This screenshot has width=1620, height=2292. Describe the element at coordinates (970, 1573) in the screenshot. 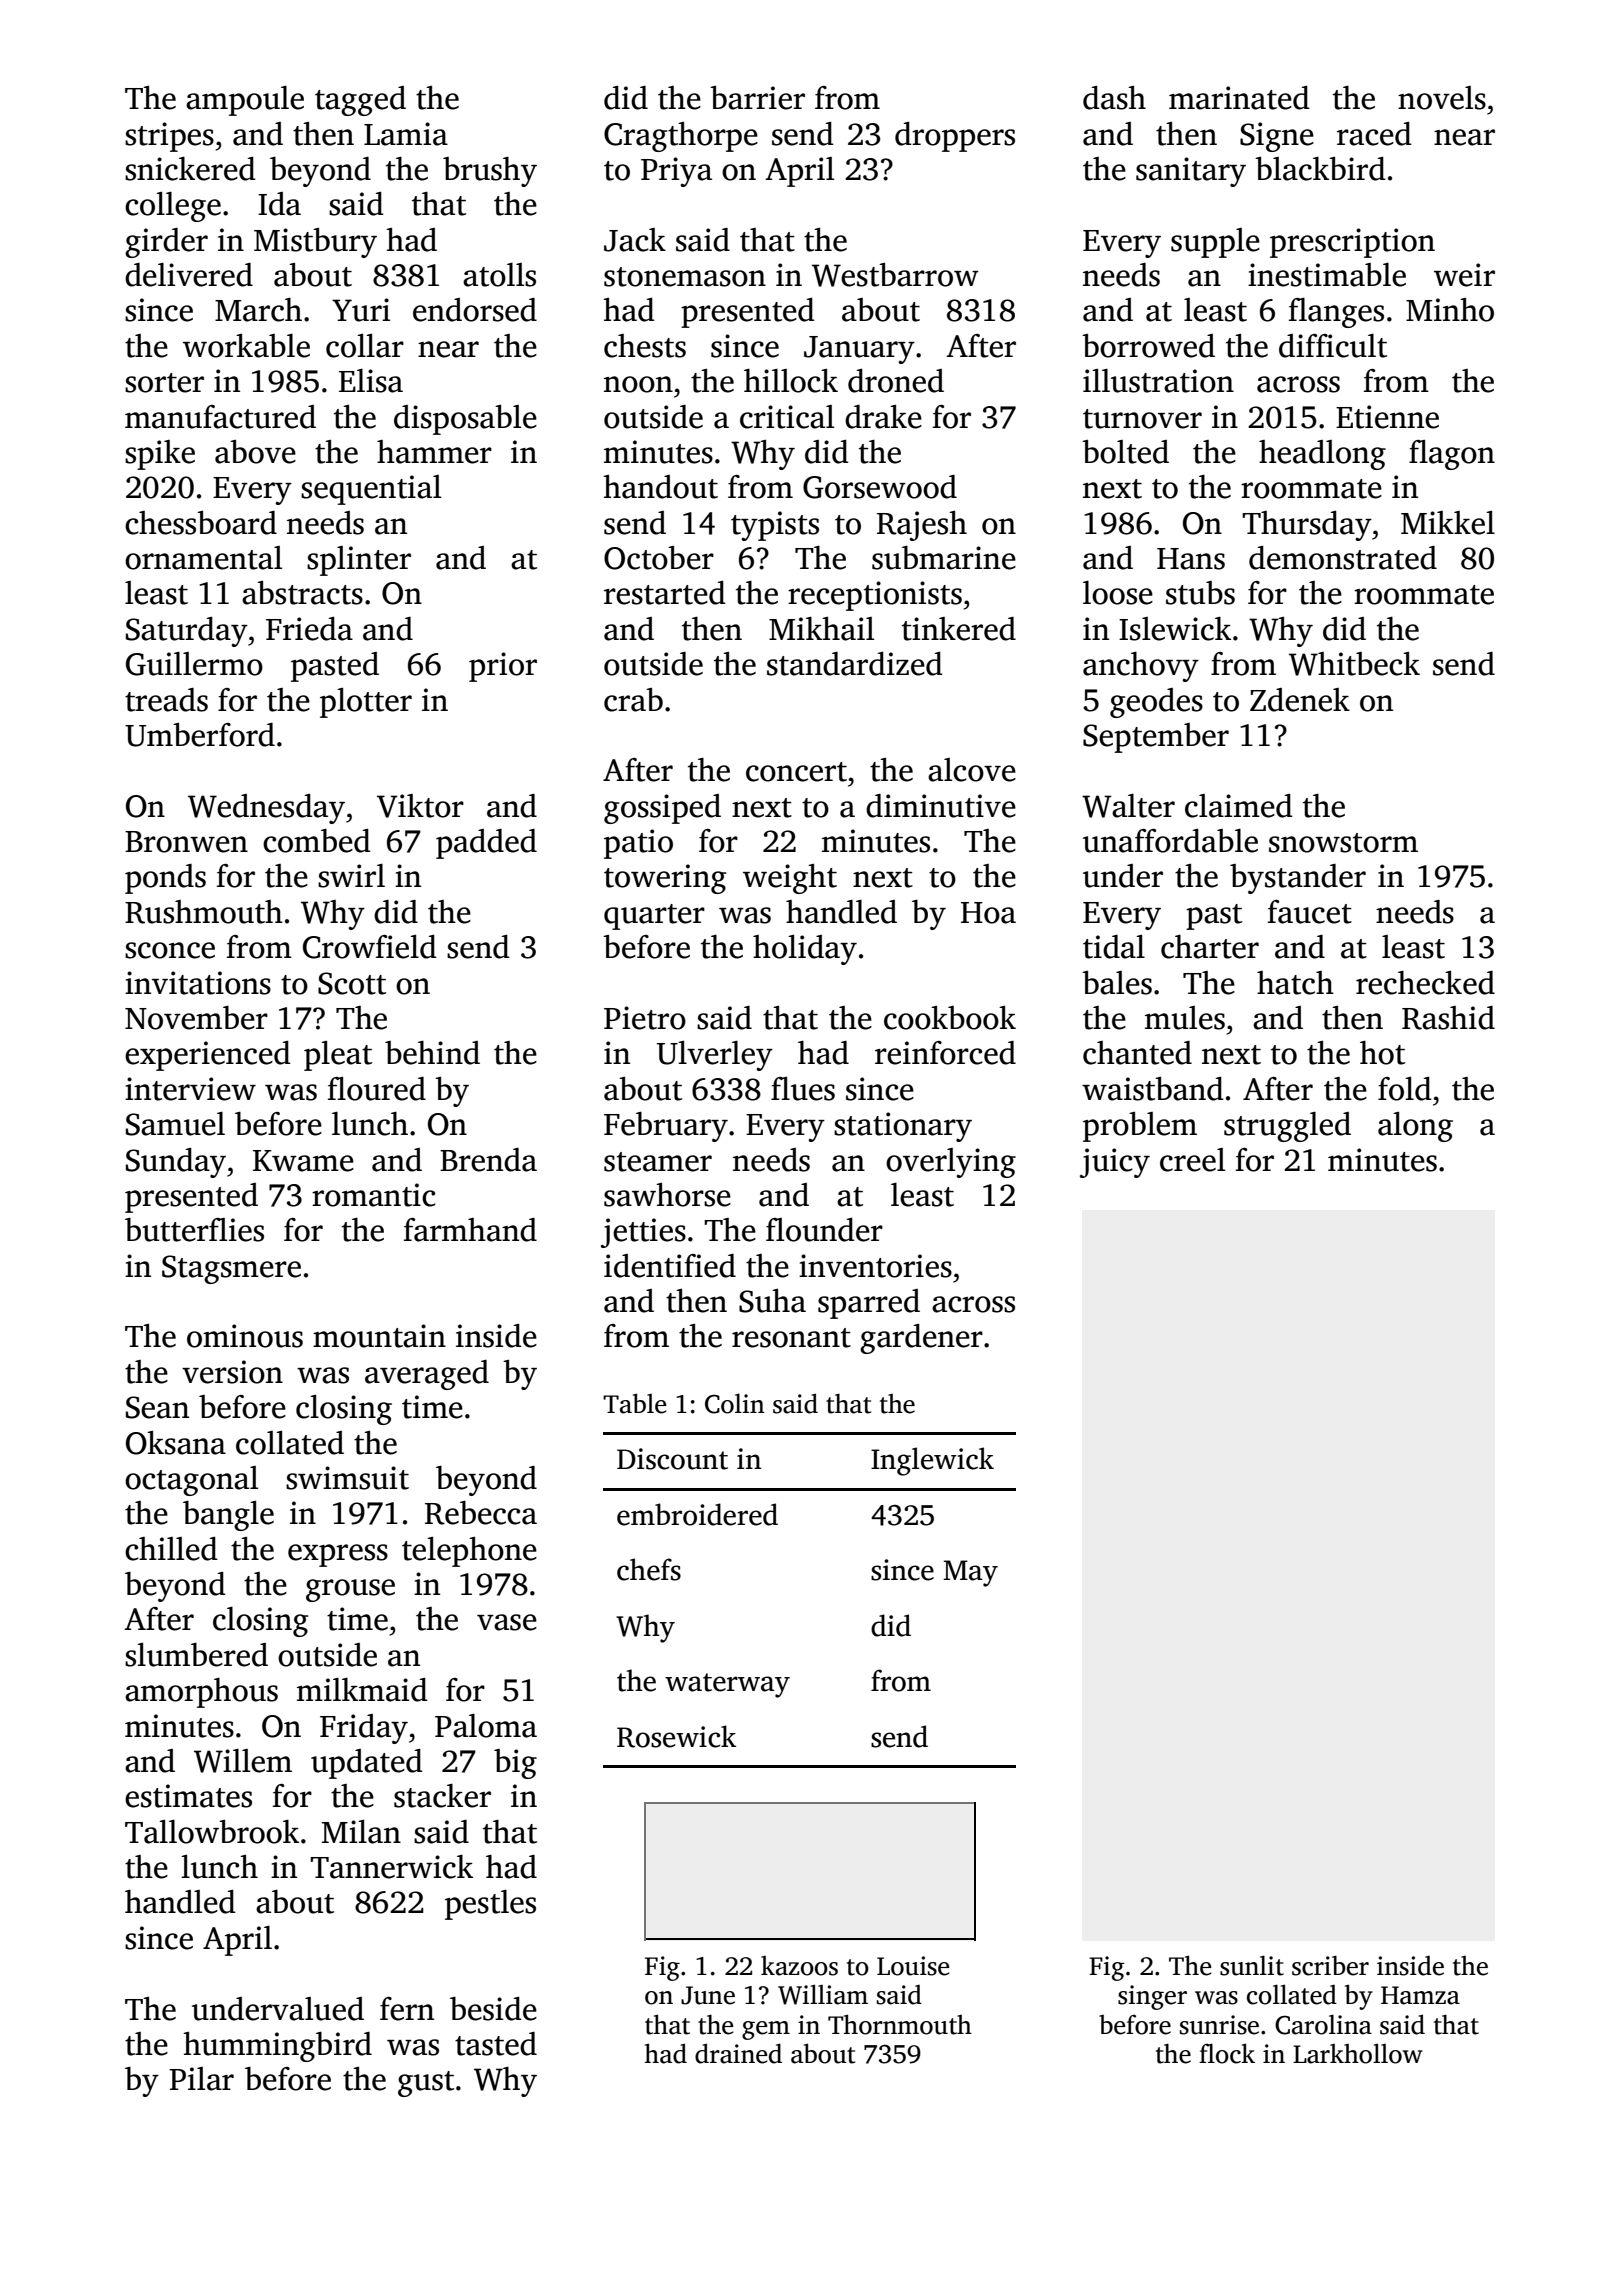

I see `May` at that location.
